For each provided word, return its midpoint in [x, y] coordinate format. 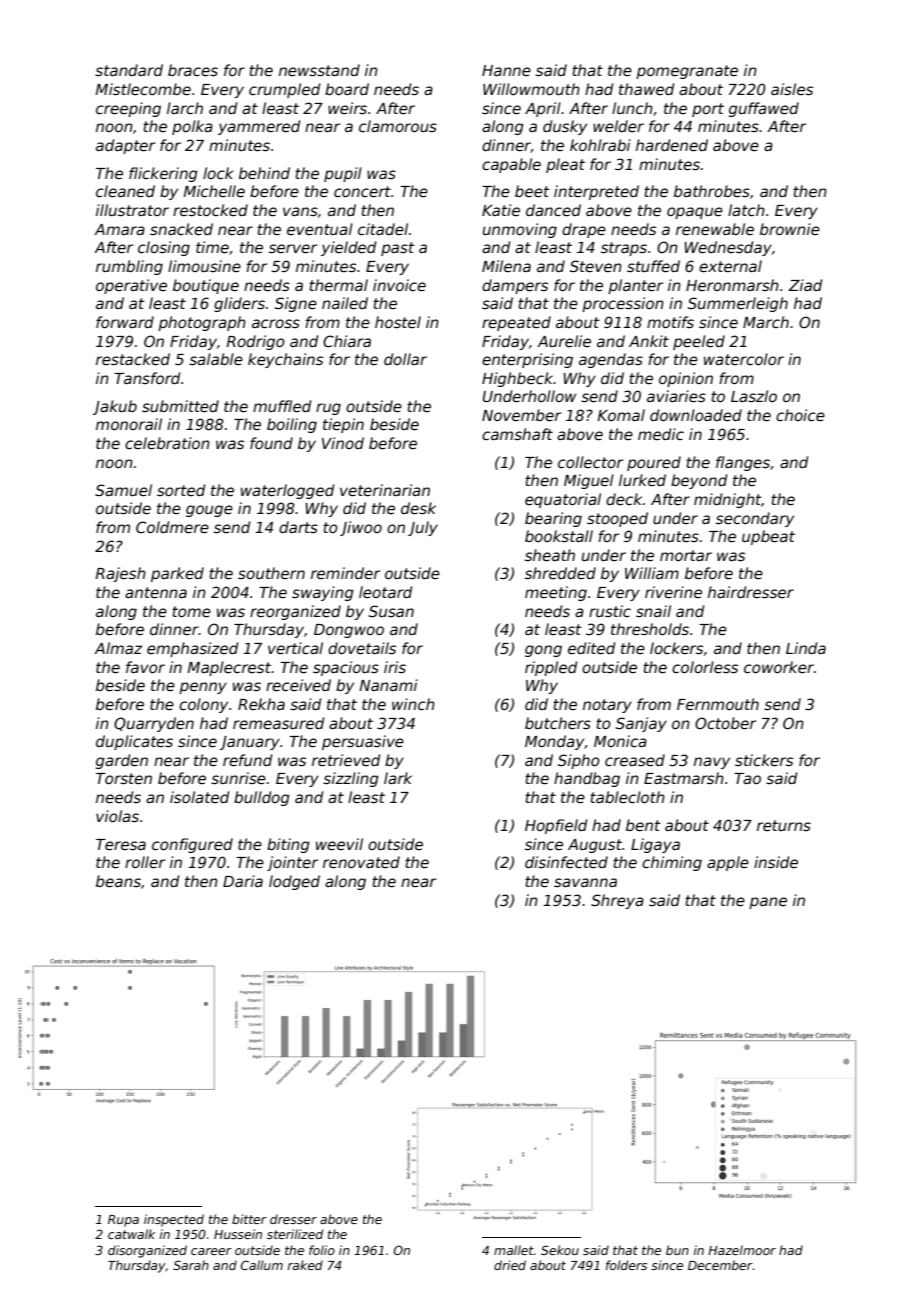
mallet [514, 1250]
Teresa [121, 844]
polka [192, 127]
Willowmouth [531, 89]
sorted [181, 490]
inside [776, 862]
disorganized [147, 1251]
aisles [792, 89]
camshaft [517, 434]
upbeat [768, 537]
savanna [585, 882]
